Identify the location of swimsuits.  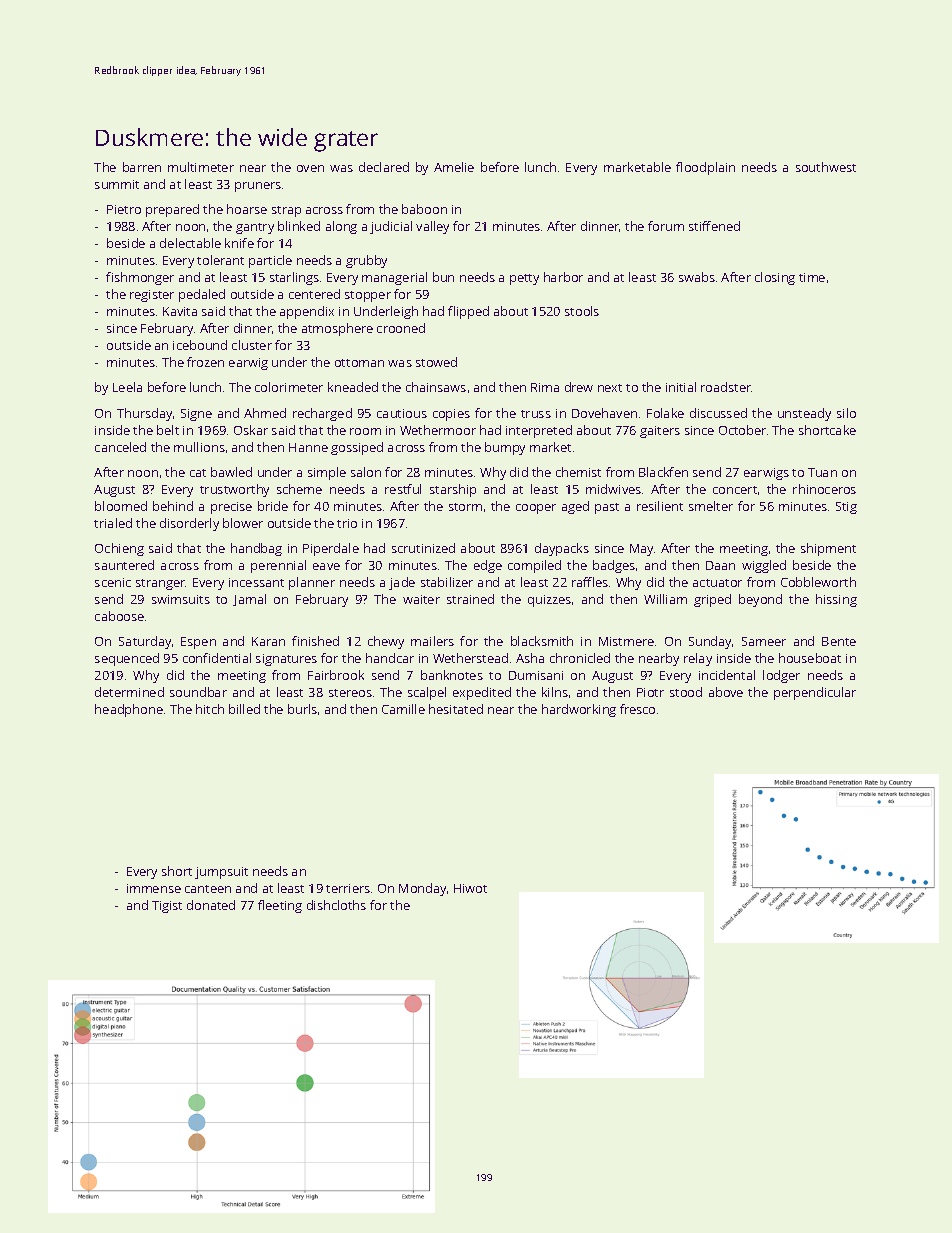
(181, 599).
